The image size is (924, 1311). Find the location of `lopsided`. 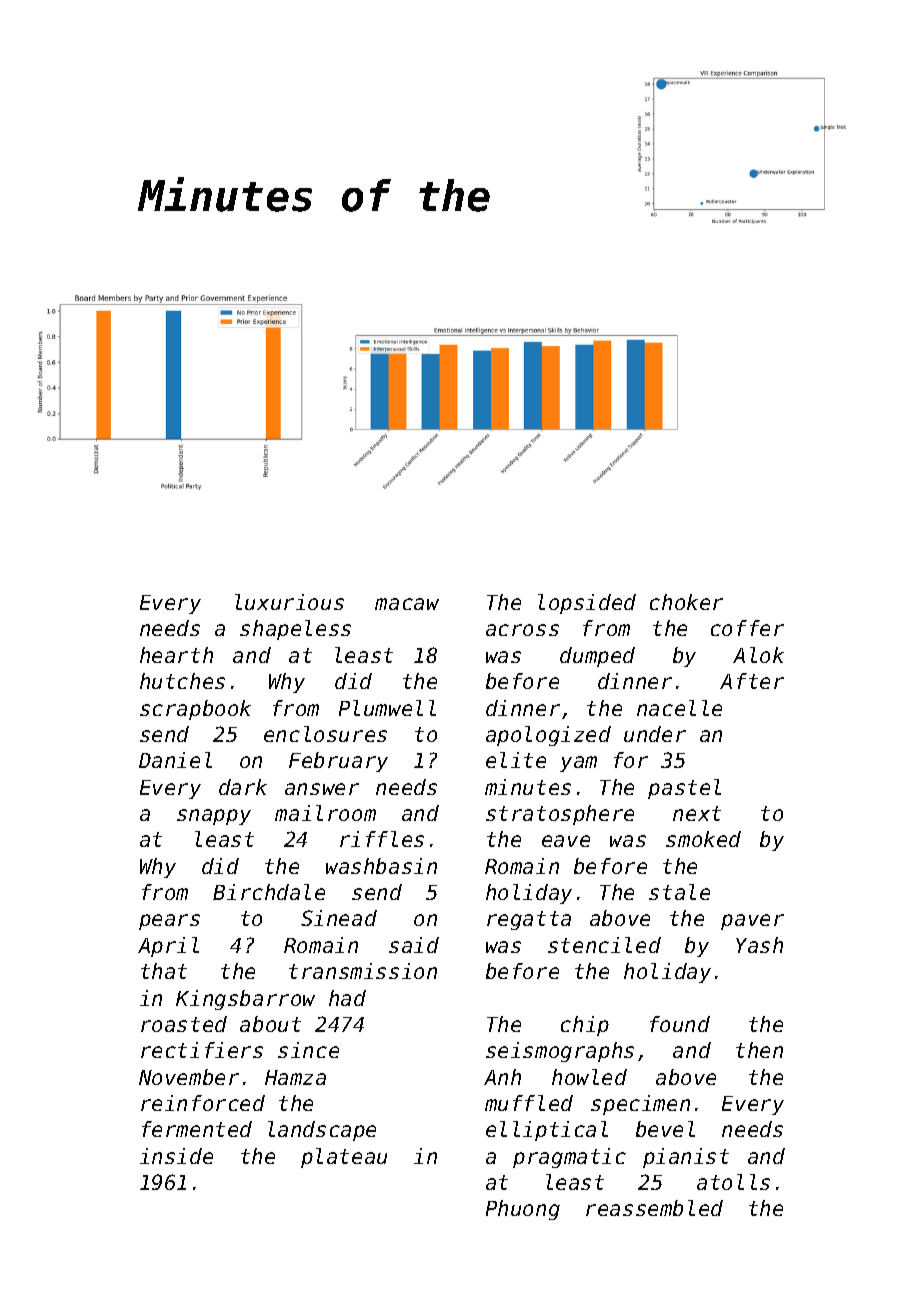

lopsided is located at coordinates (587, 604).
